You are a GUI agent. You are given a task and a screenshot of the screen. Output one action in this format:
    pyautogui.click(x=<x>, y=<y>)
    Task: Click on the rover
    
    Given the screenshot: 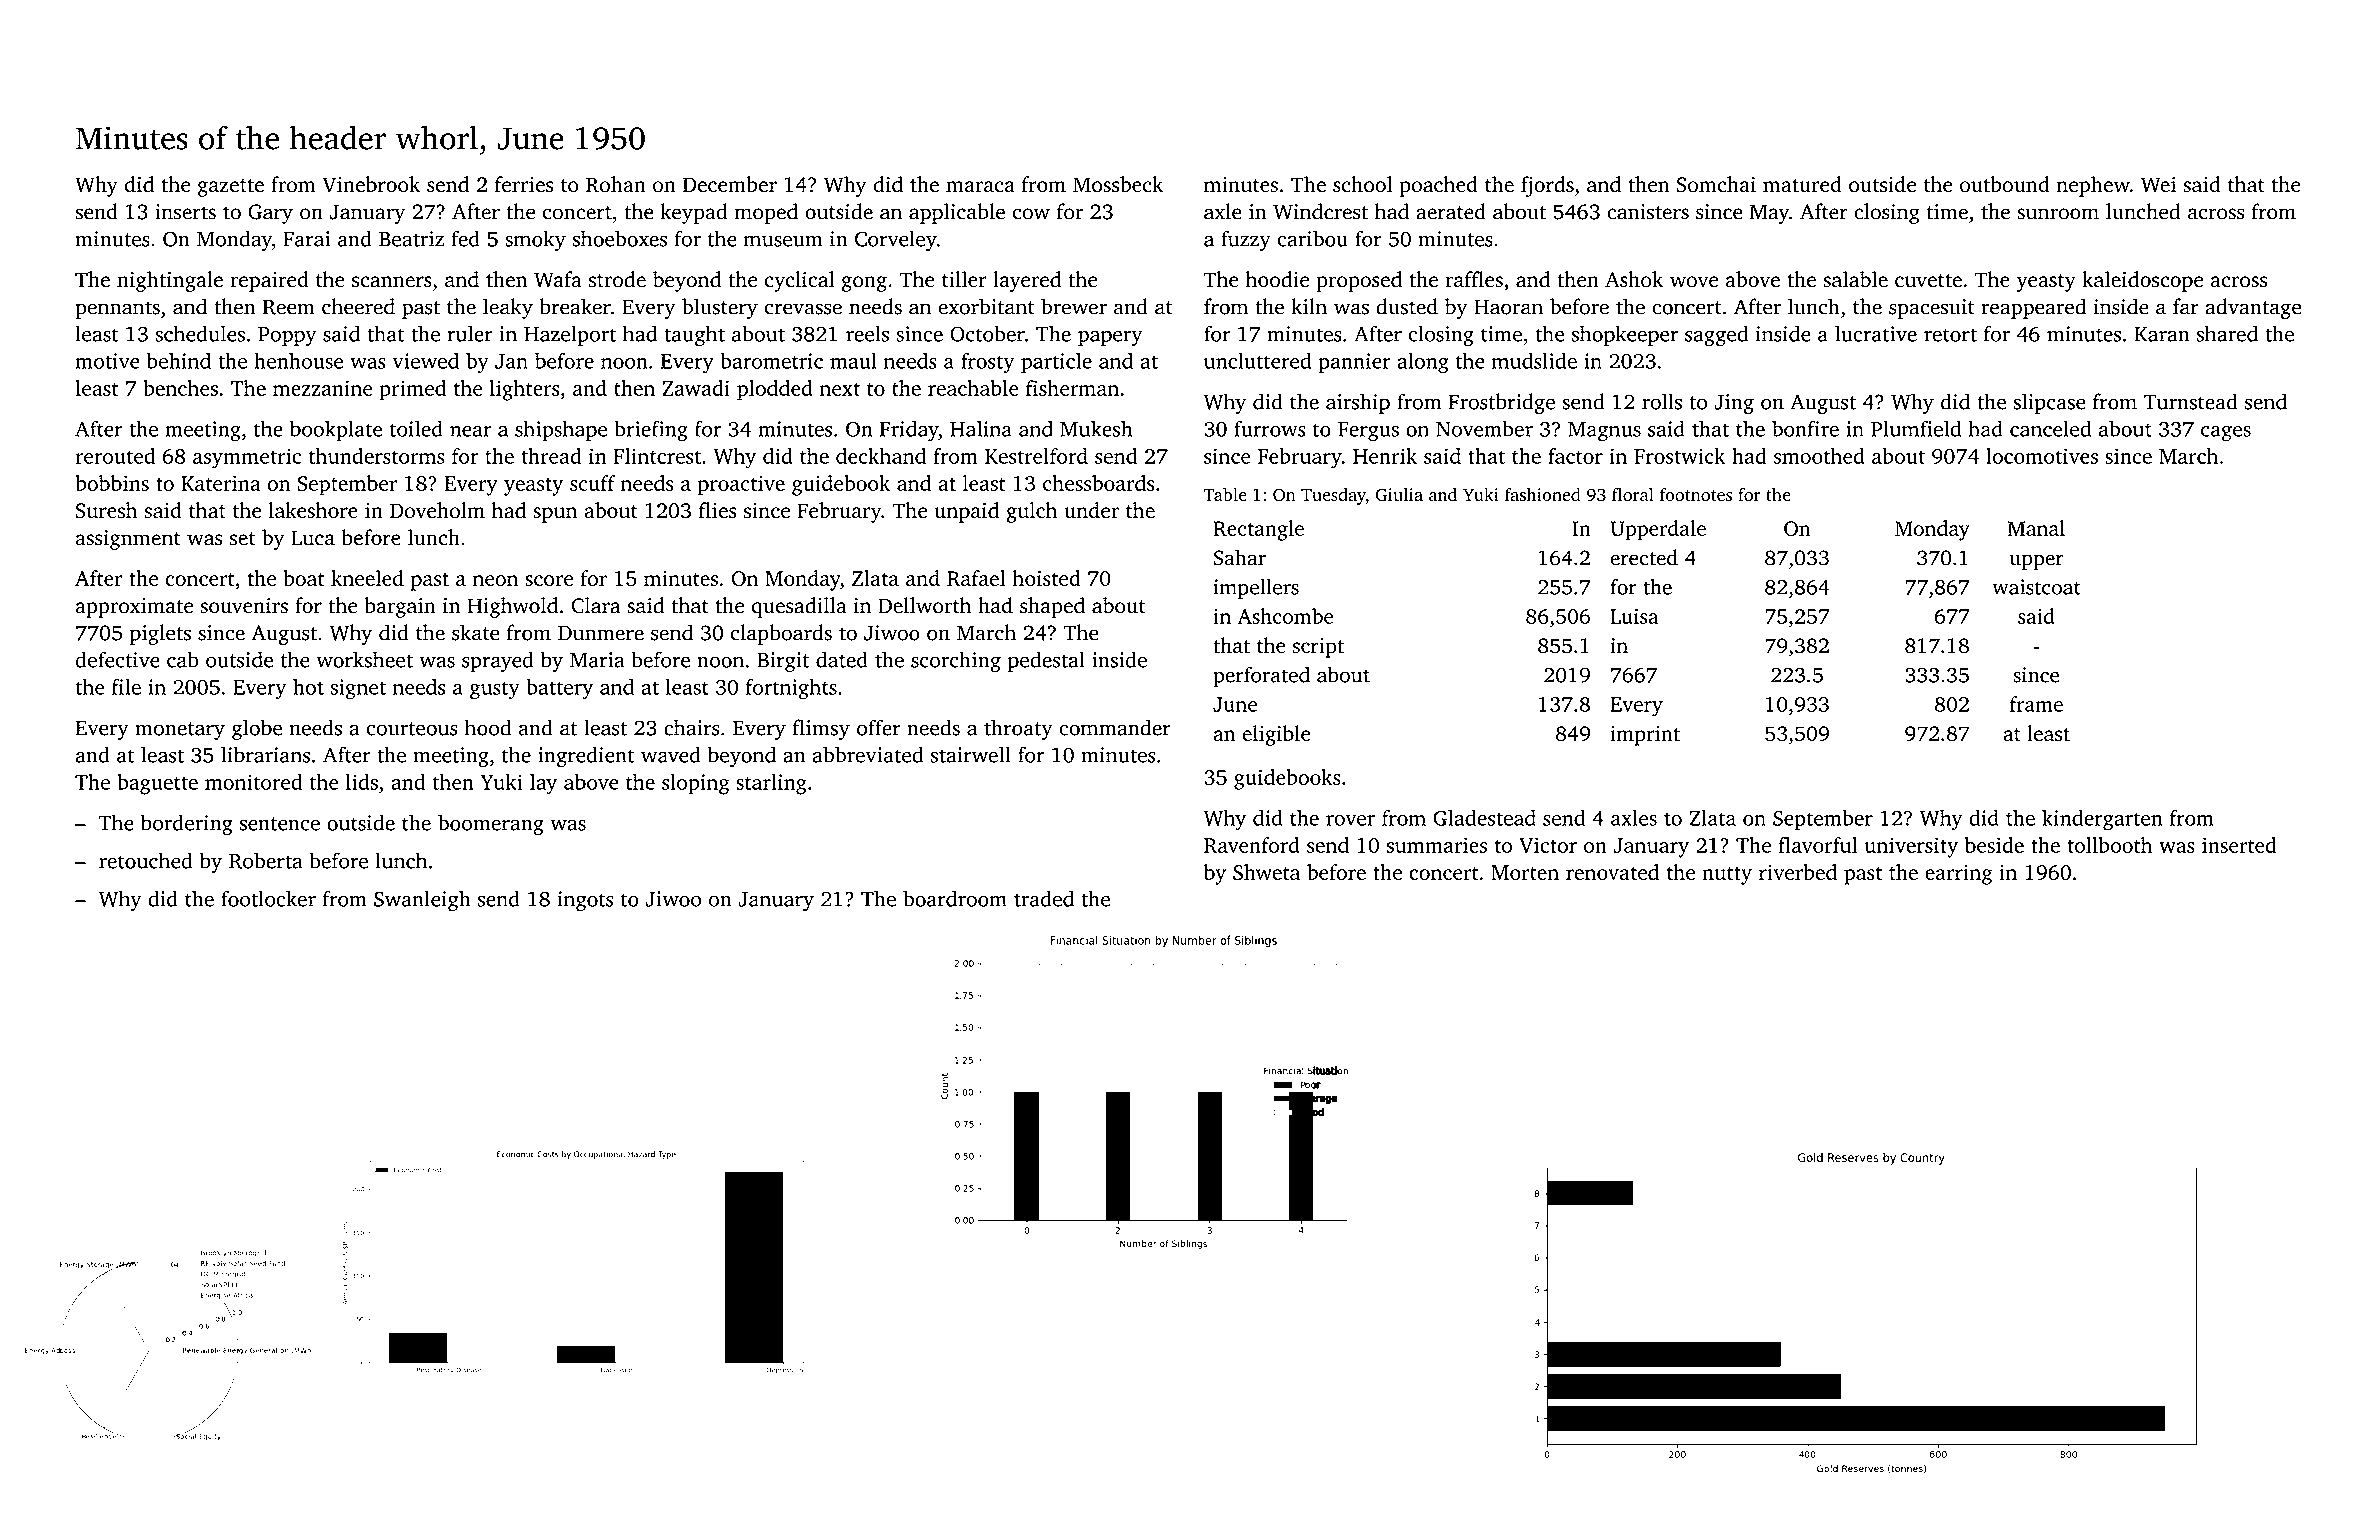 What is the action you would take?
    pyautogui.click(x=1350, y=820)
